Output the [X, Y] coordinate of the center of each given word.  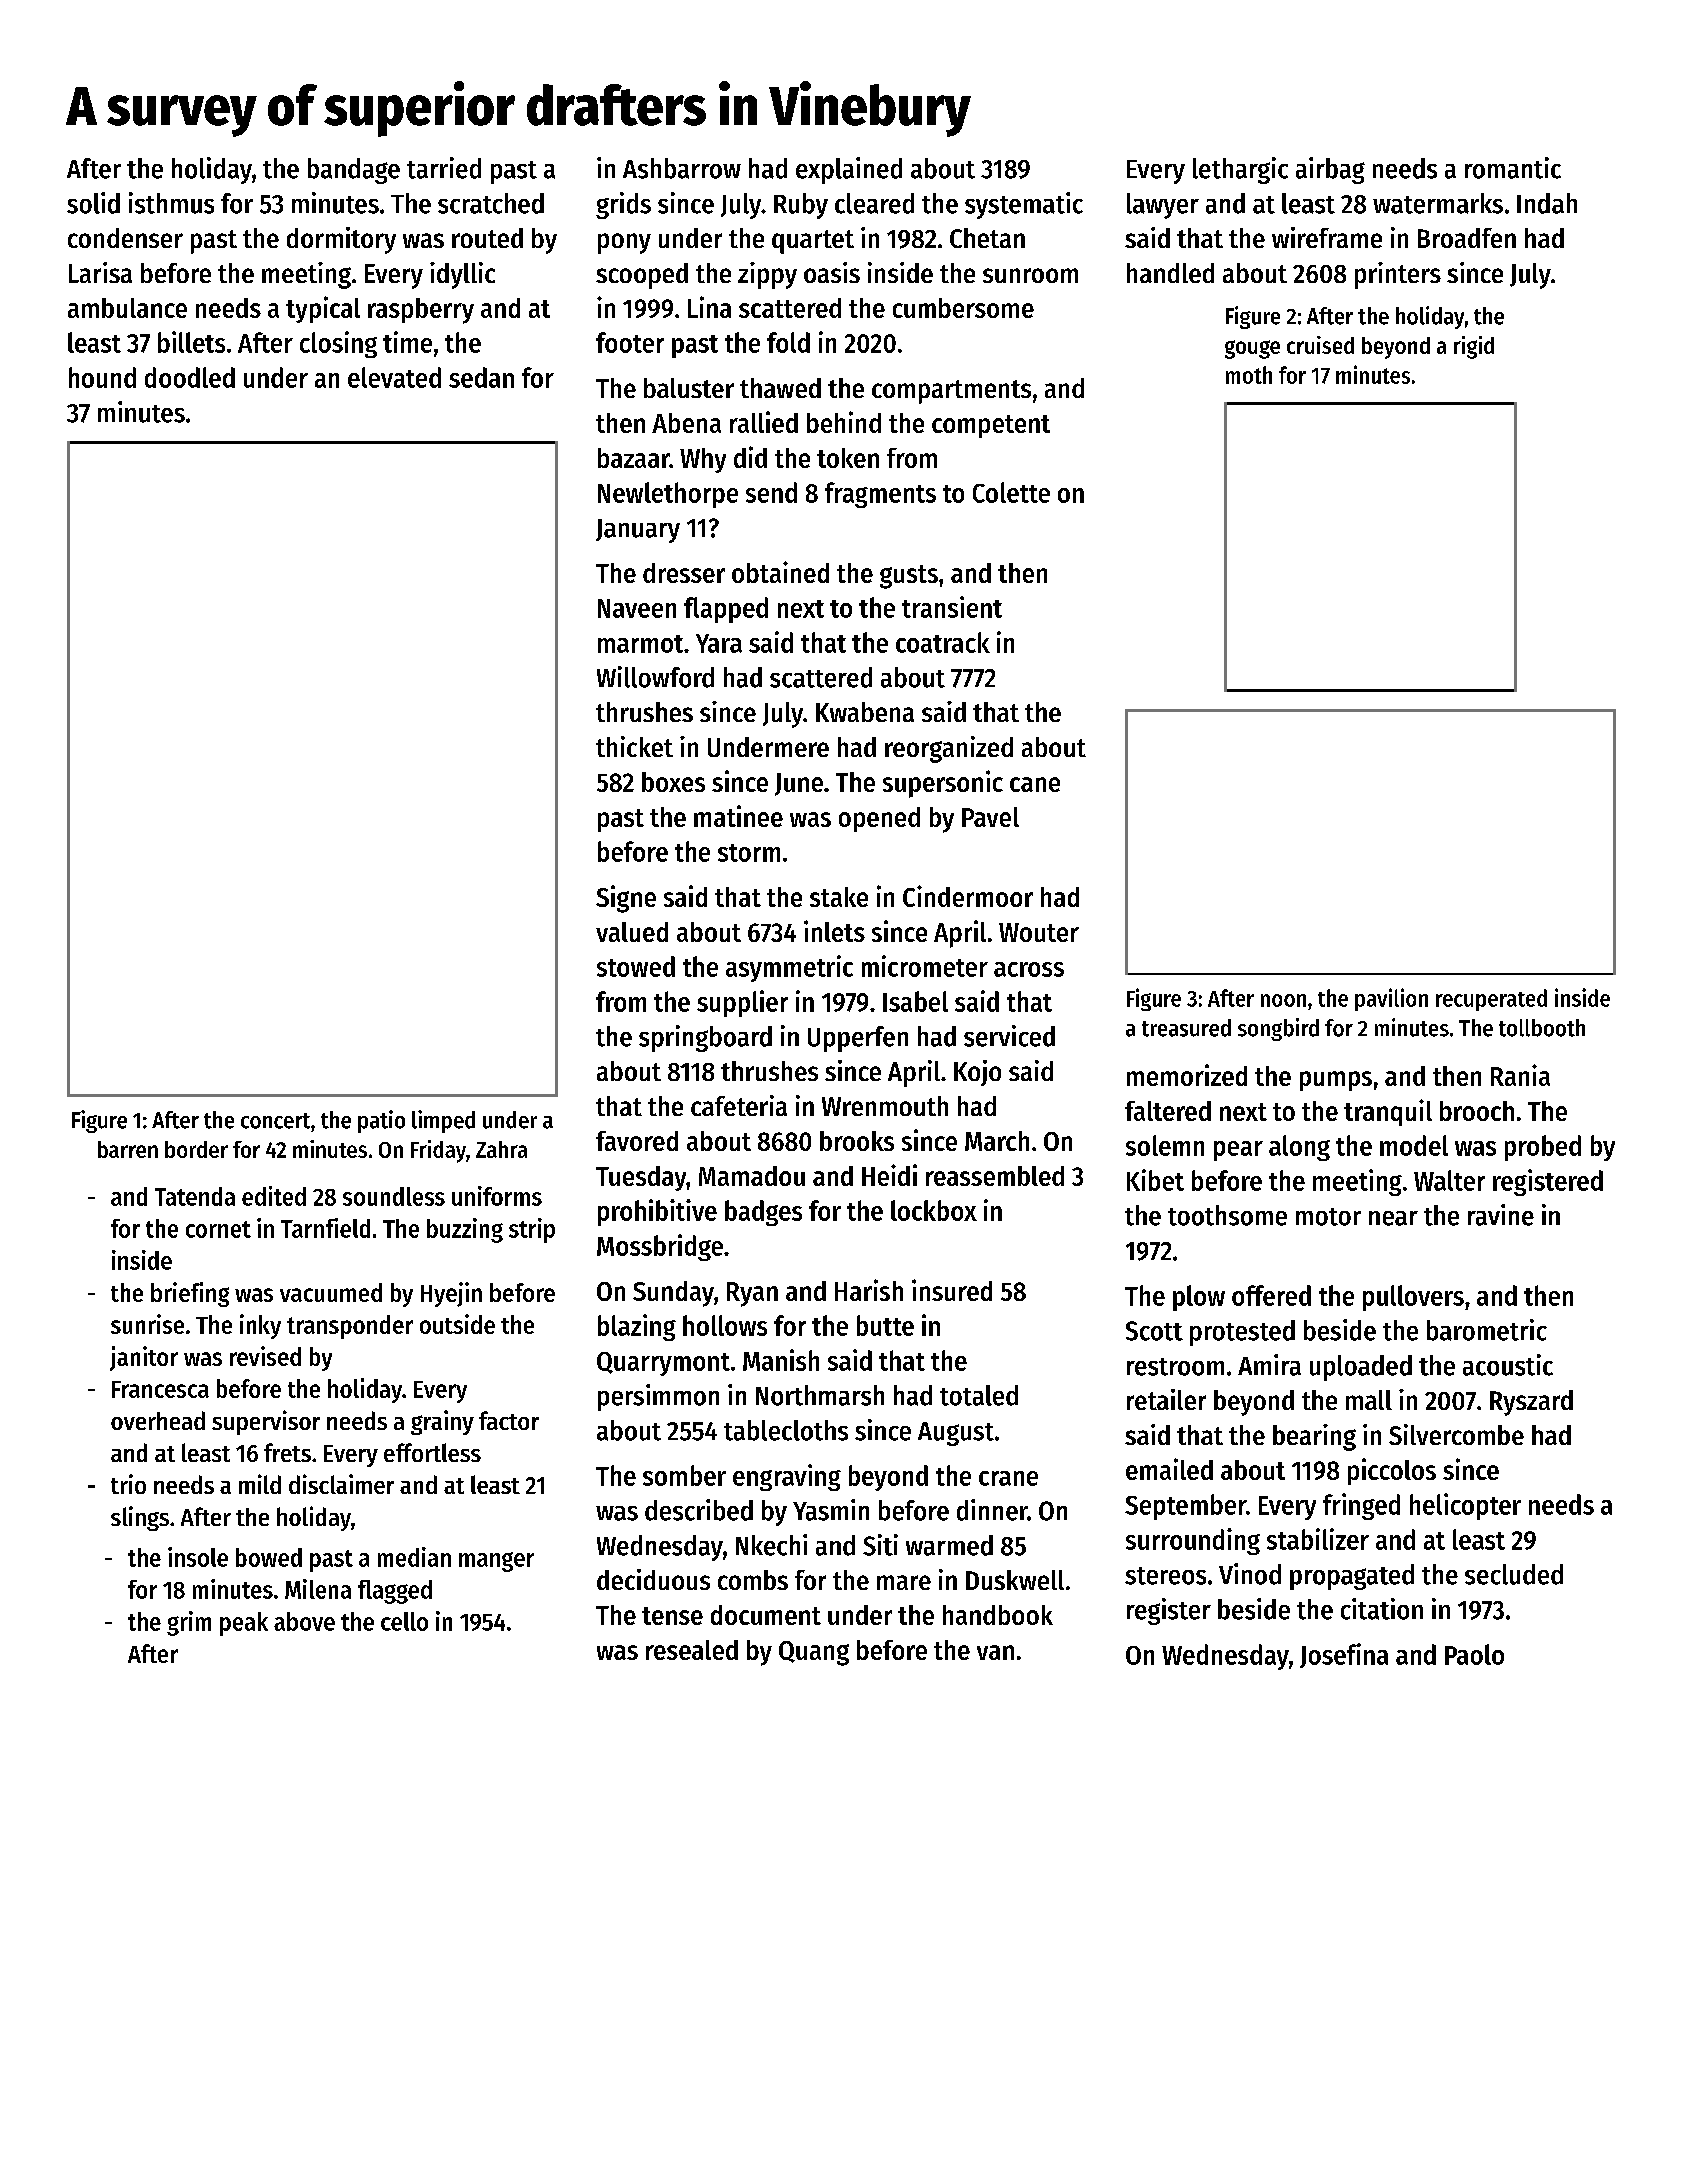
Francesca [160, 1389]
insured [952, 1290]
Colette [1011, 492]
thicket [634, 746]
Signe [626, 899]
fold [788, 342]
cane [1035, 784]
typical [323, 309]
